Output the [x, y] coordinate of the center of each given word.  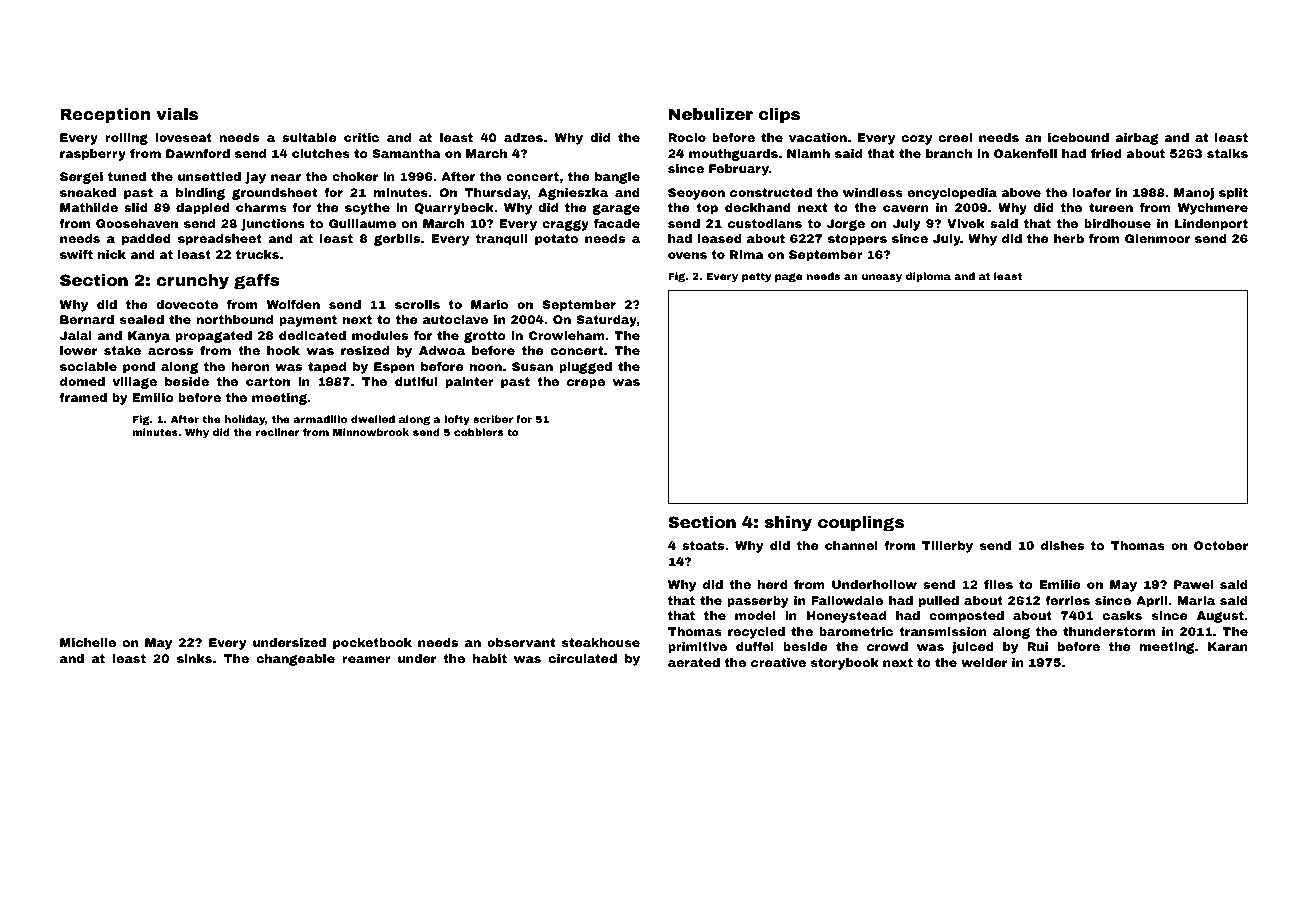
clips [779, 116]
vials [177, 114]
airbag [1137, 139]
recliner [278, 432]
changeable [296, 660]
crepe [586, 384]
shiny [788, 524]
